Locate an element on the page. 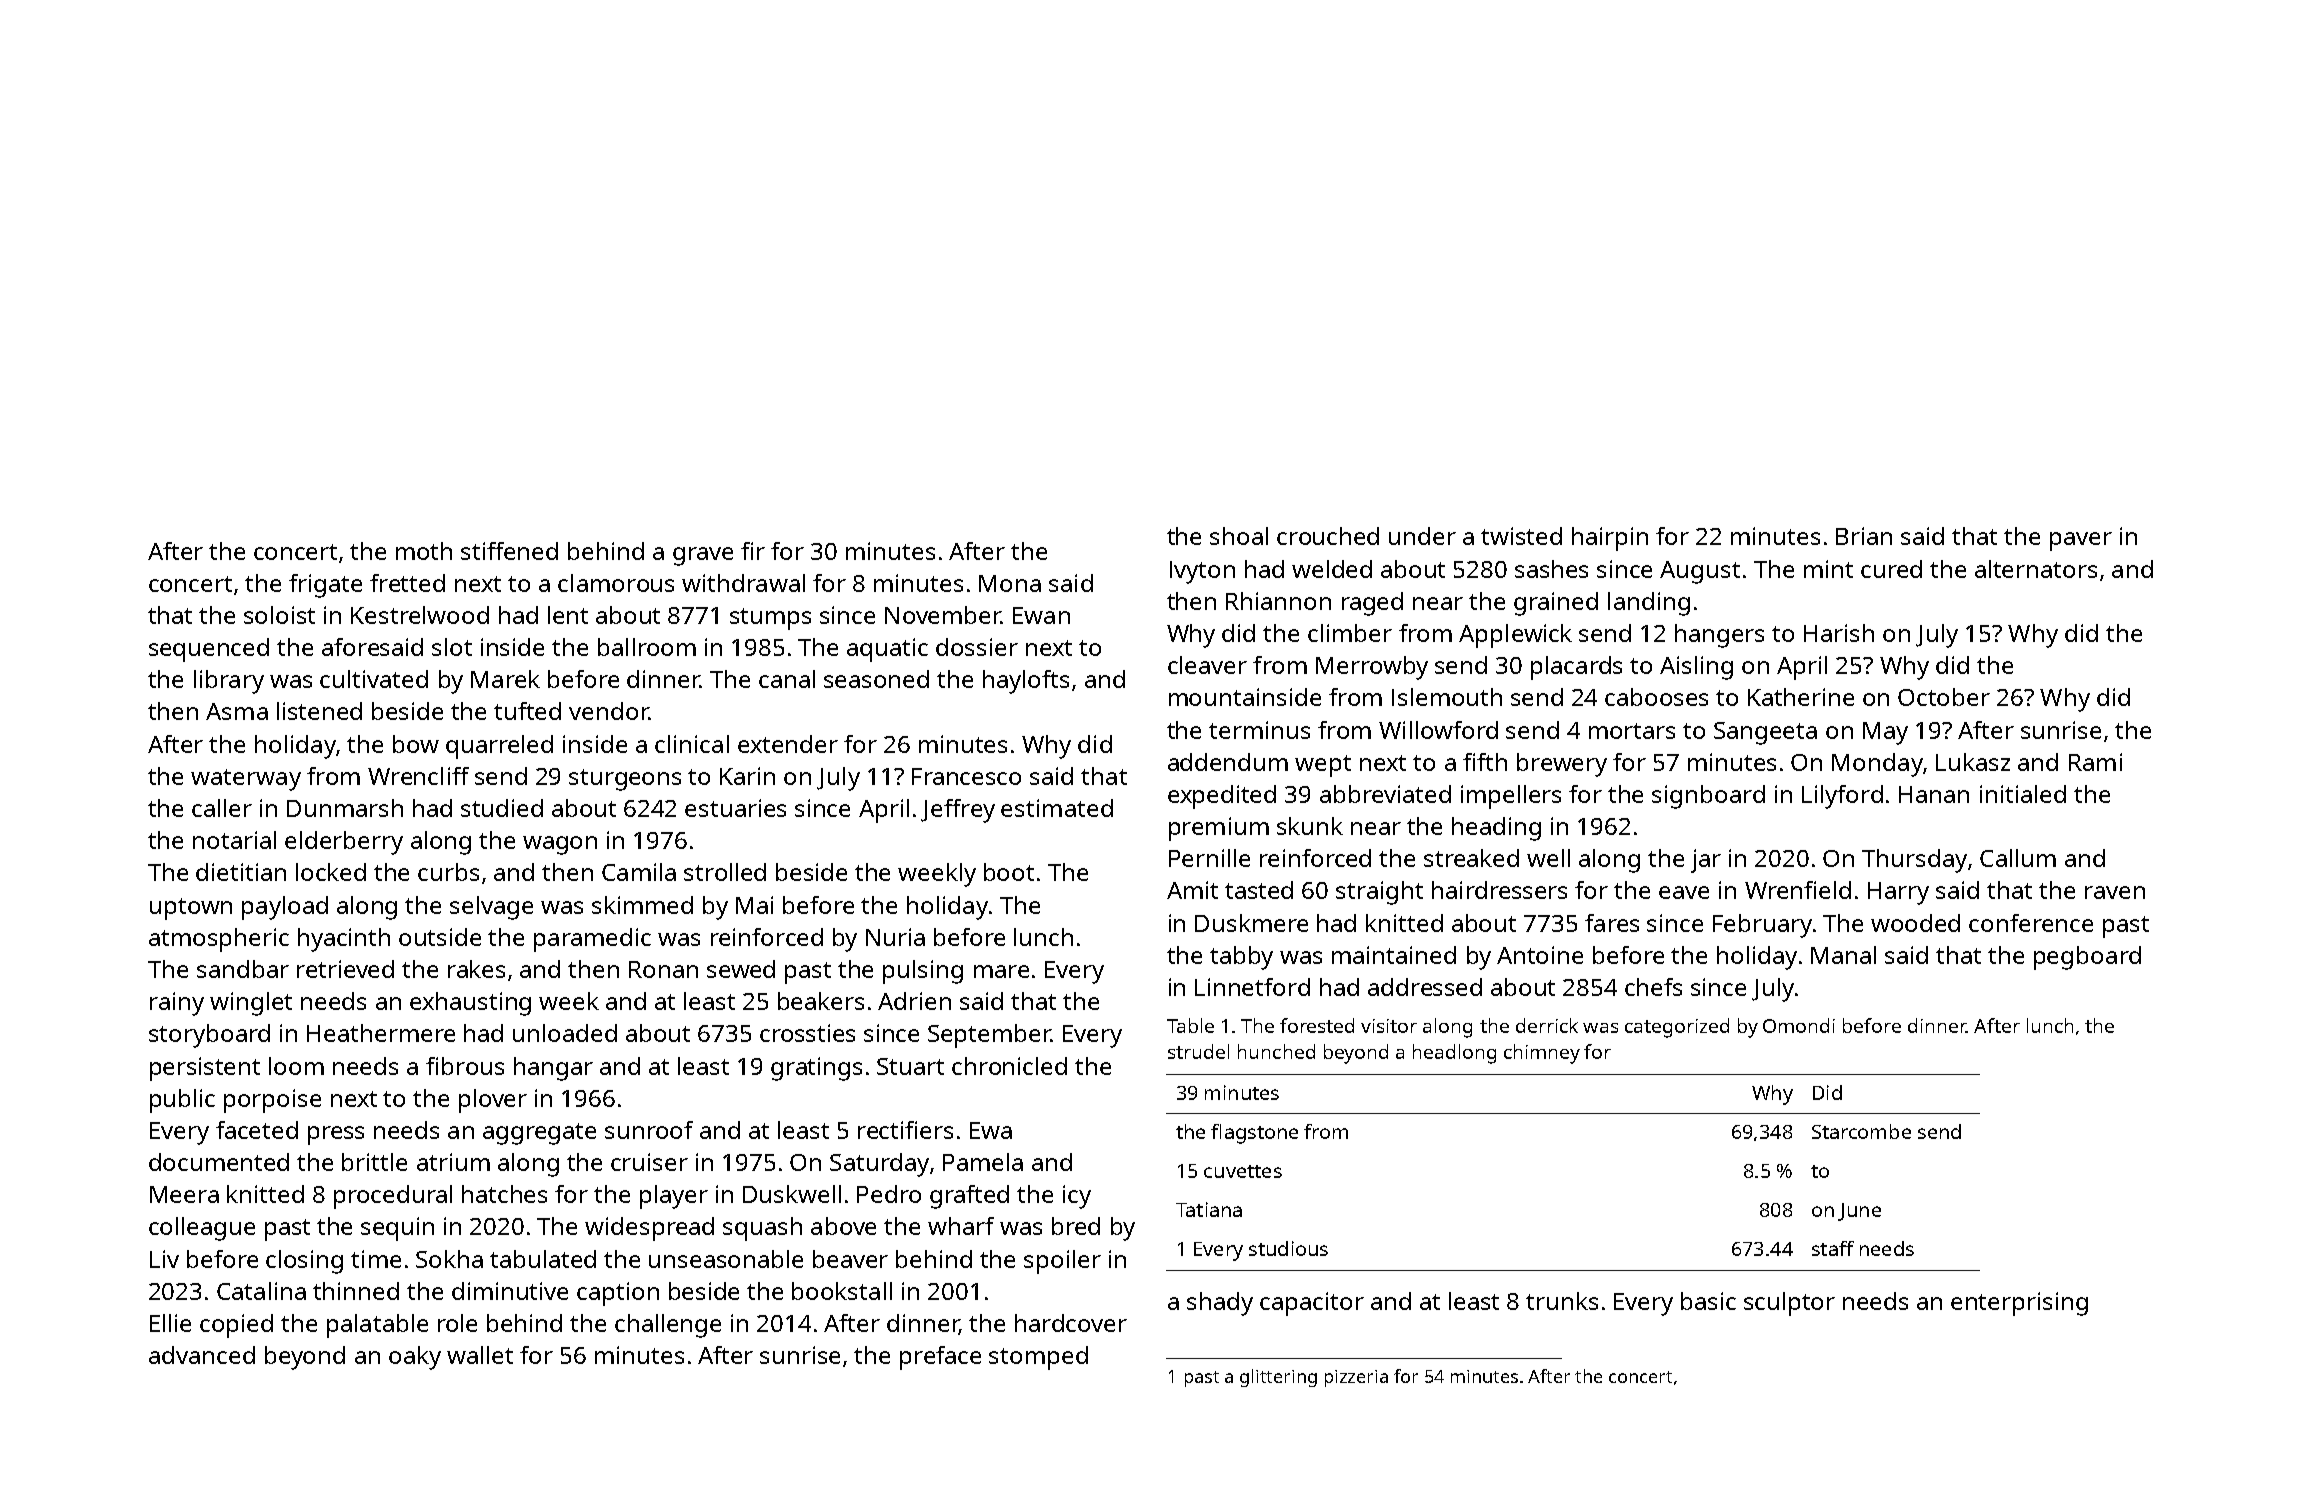 This page has height=1492, width=2306. role is located at coordinates (457, 1323).
